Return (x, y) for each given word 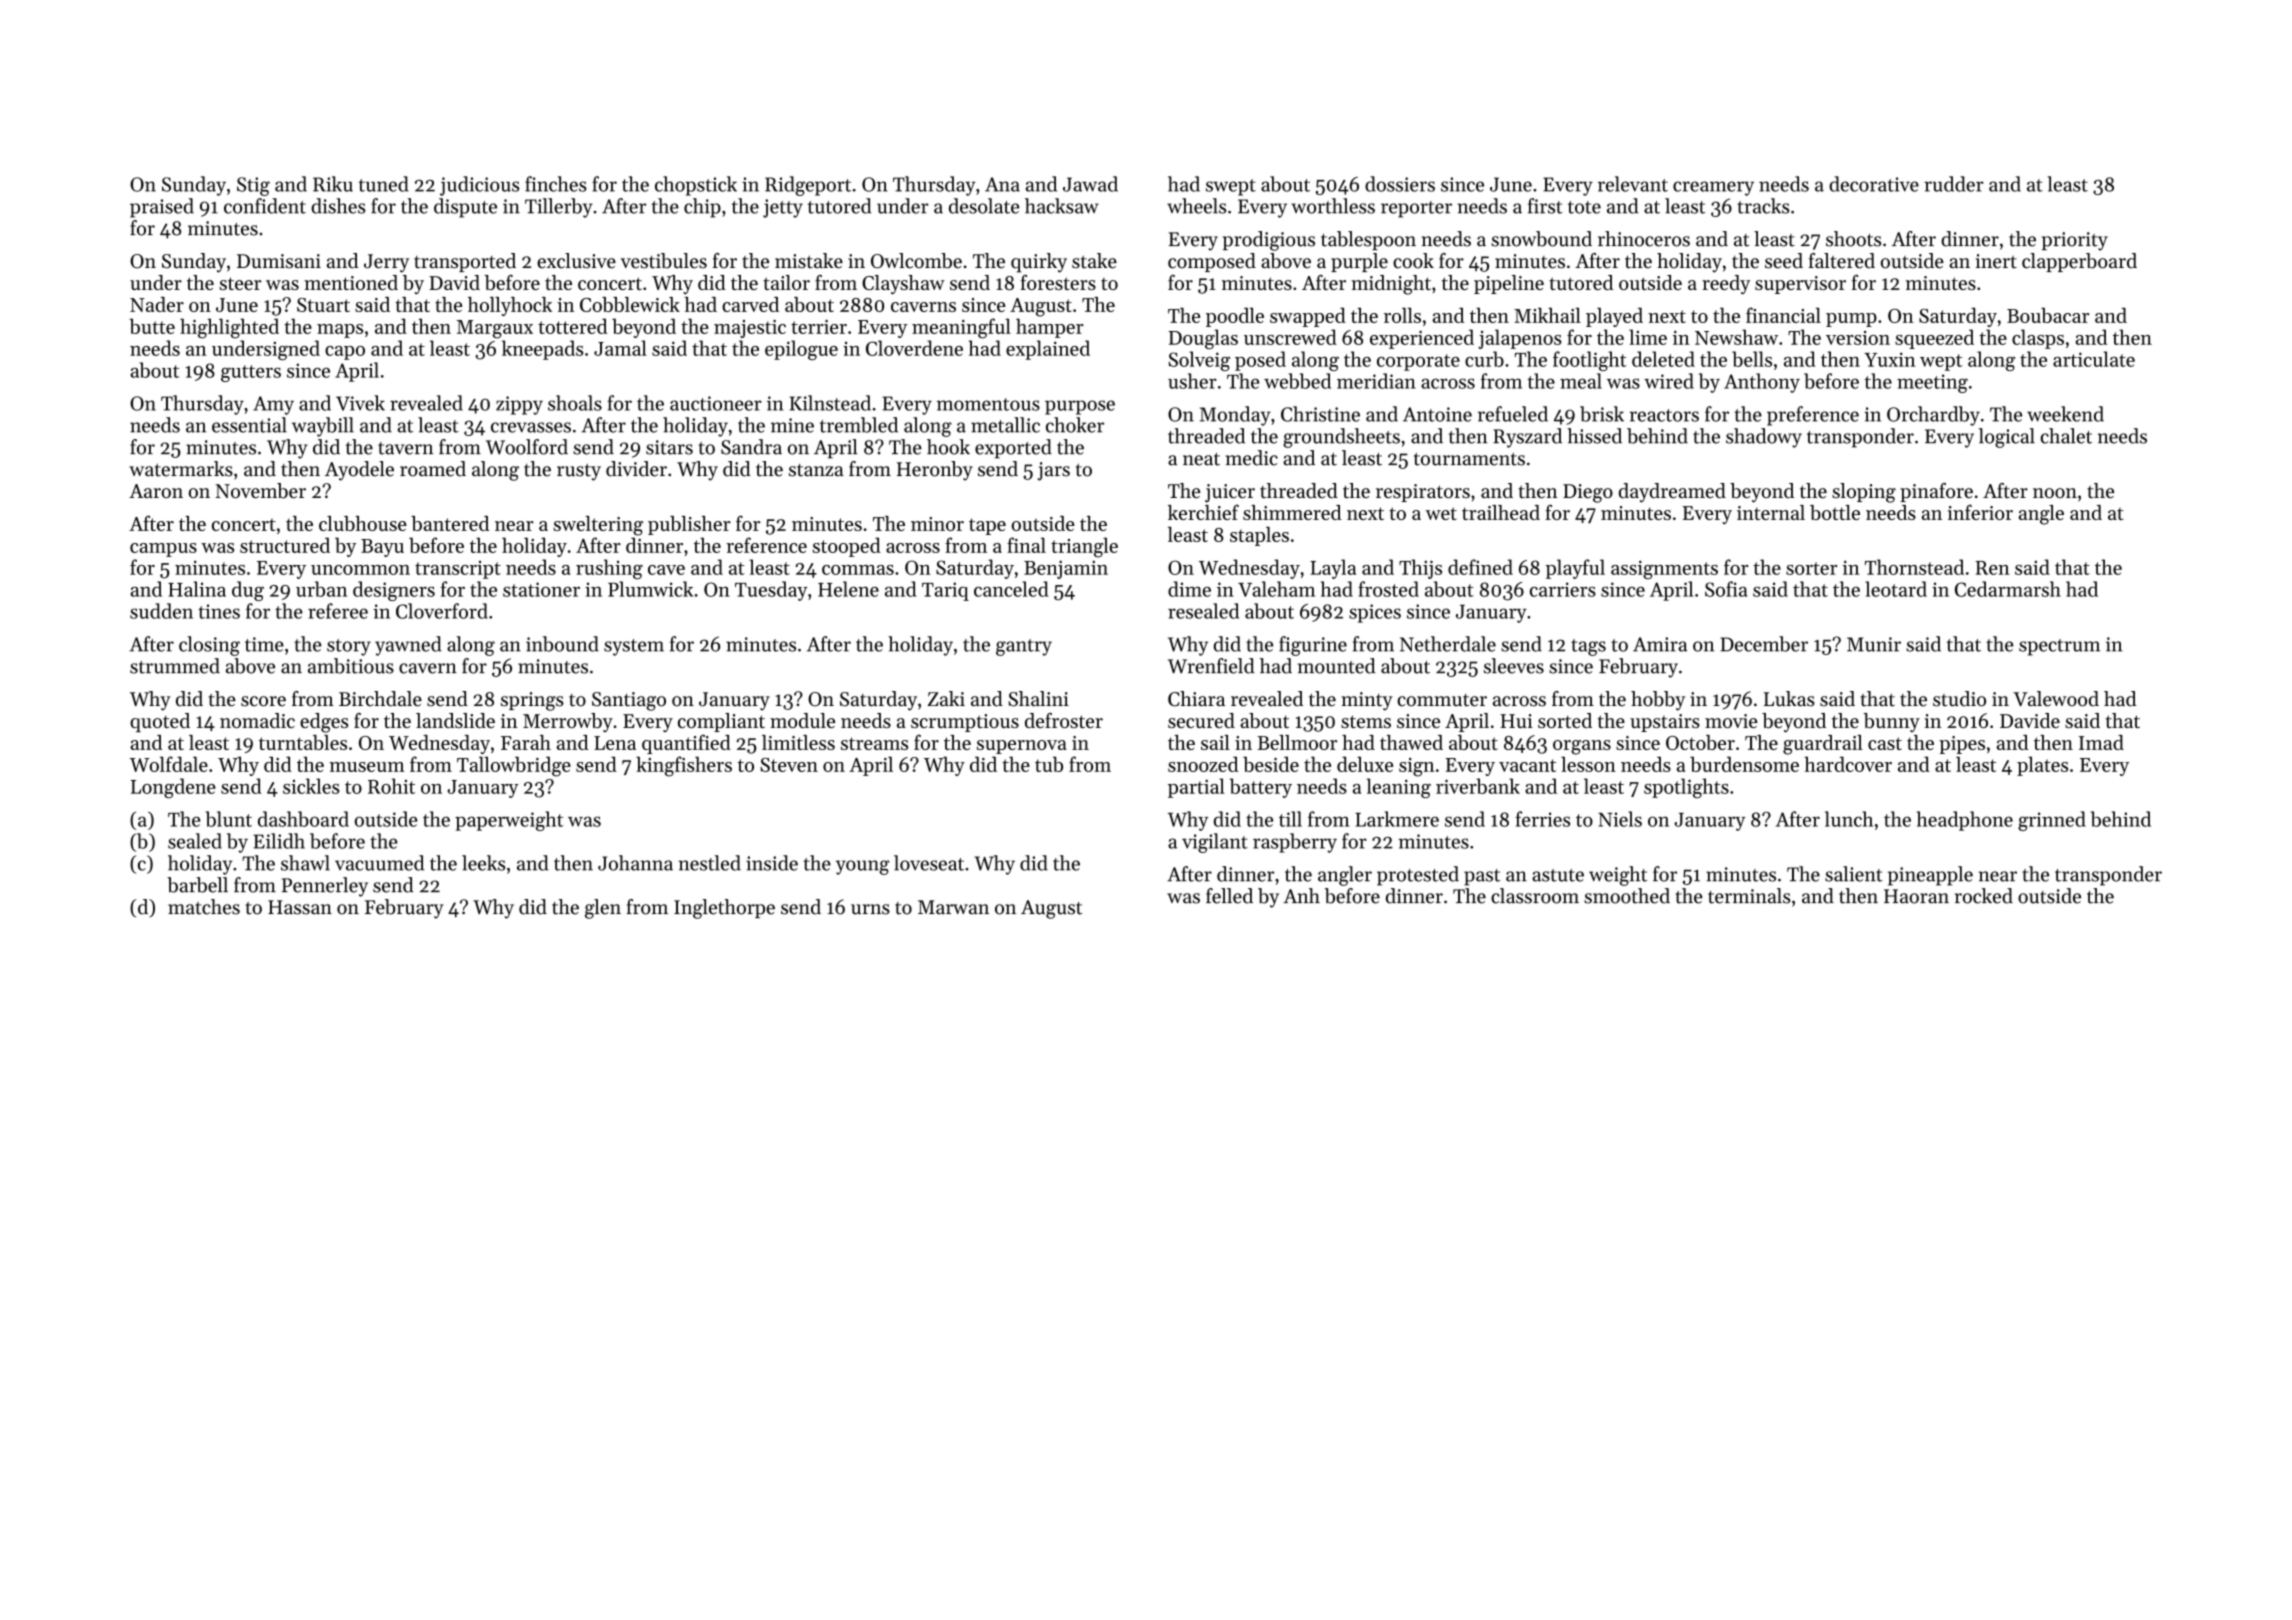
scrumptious (965, 723)
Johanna (635, 863)
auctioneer (716, 403)
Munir (1874, 644)
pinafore (1936, 492)
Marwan (953, 907)
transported (465, 262)
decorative (1874, 184)
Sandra (751, 447)
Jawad (1090, 184)
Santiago (629, 701)
